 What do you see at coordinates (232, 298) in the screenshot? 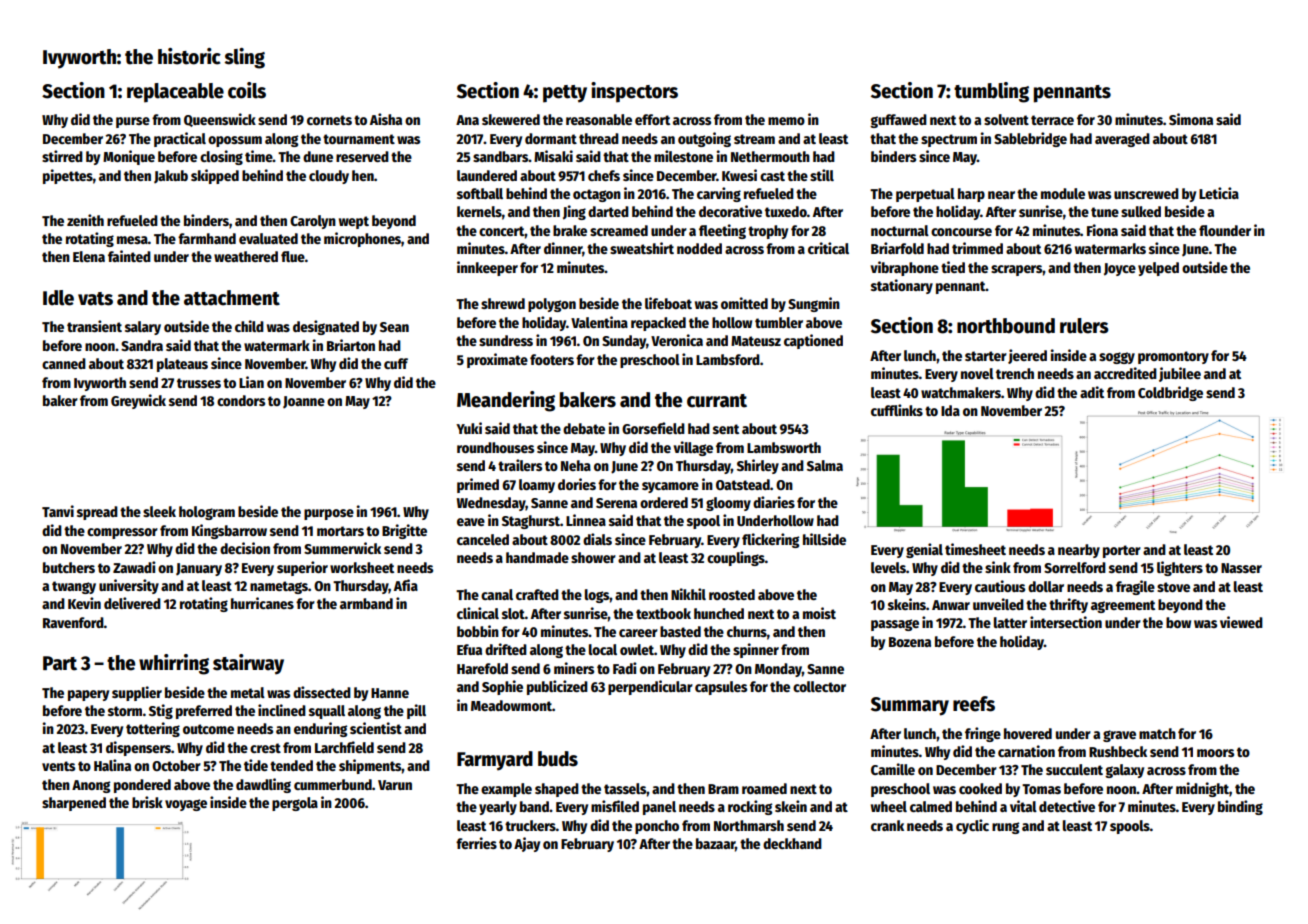
I see `attachment` at bounding box center [232, 298].
